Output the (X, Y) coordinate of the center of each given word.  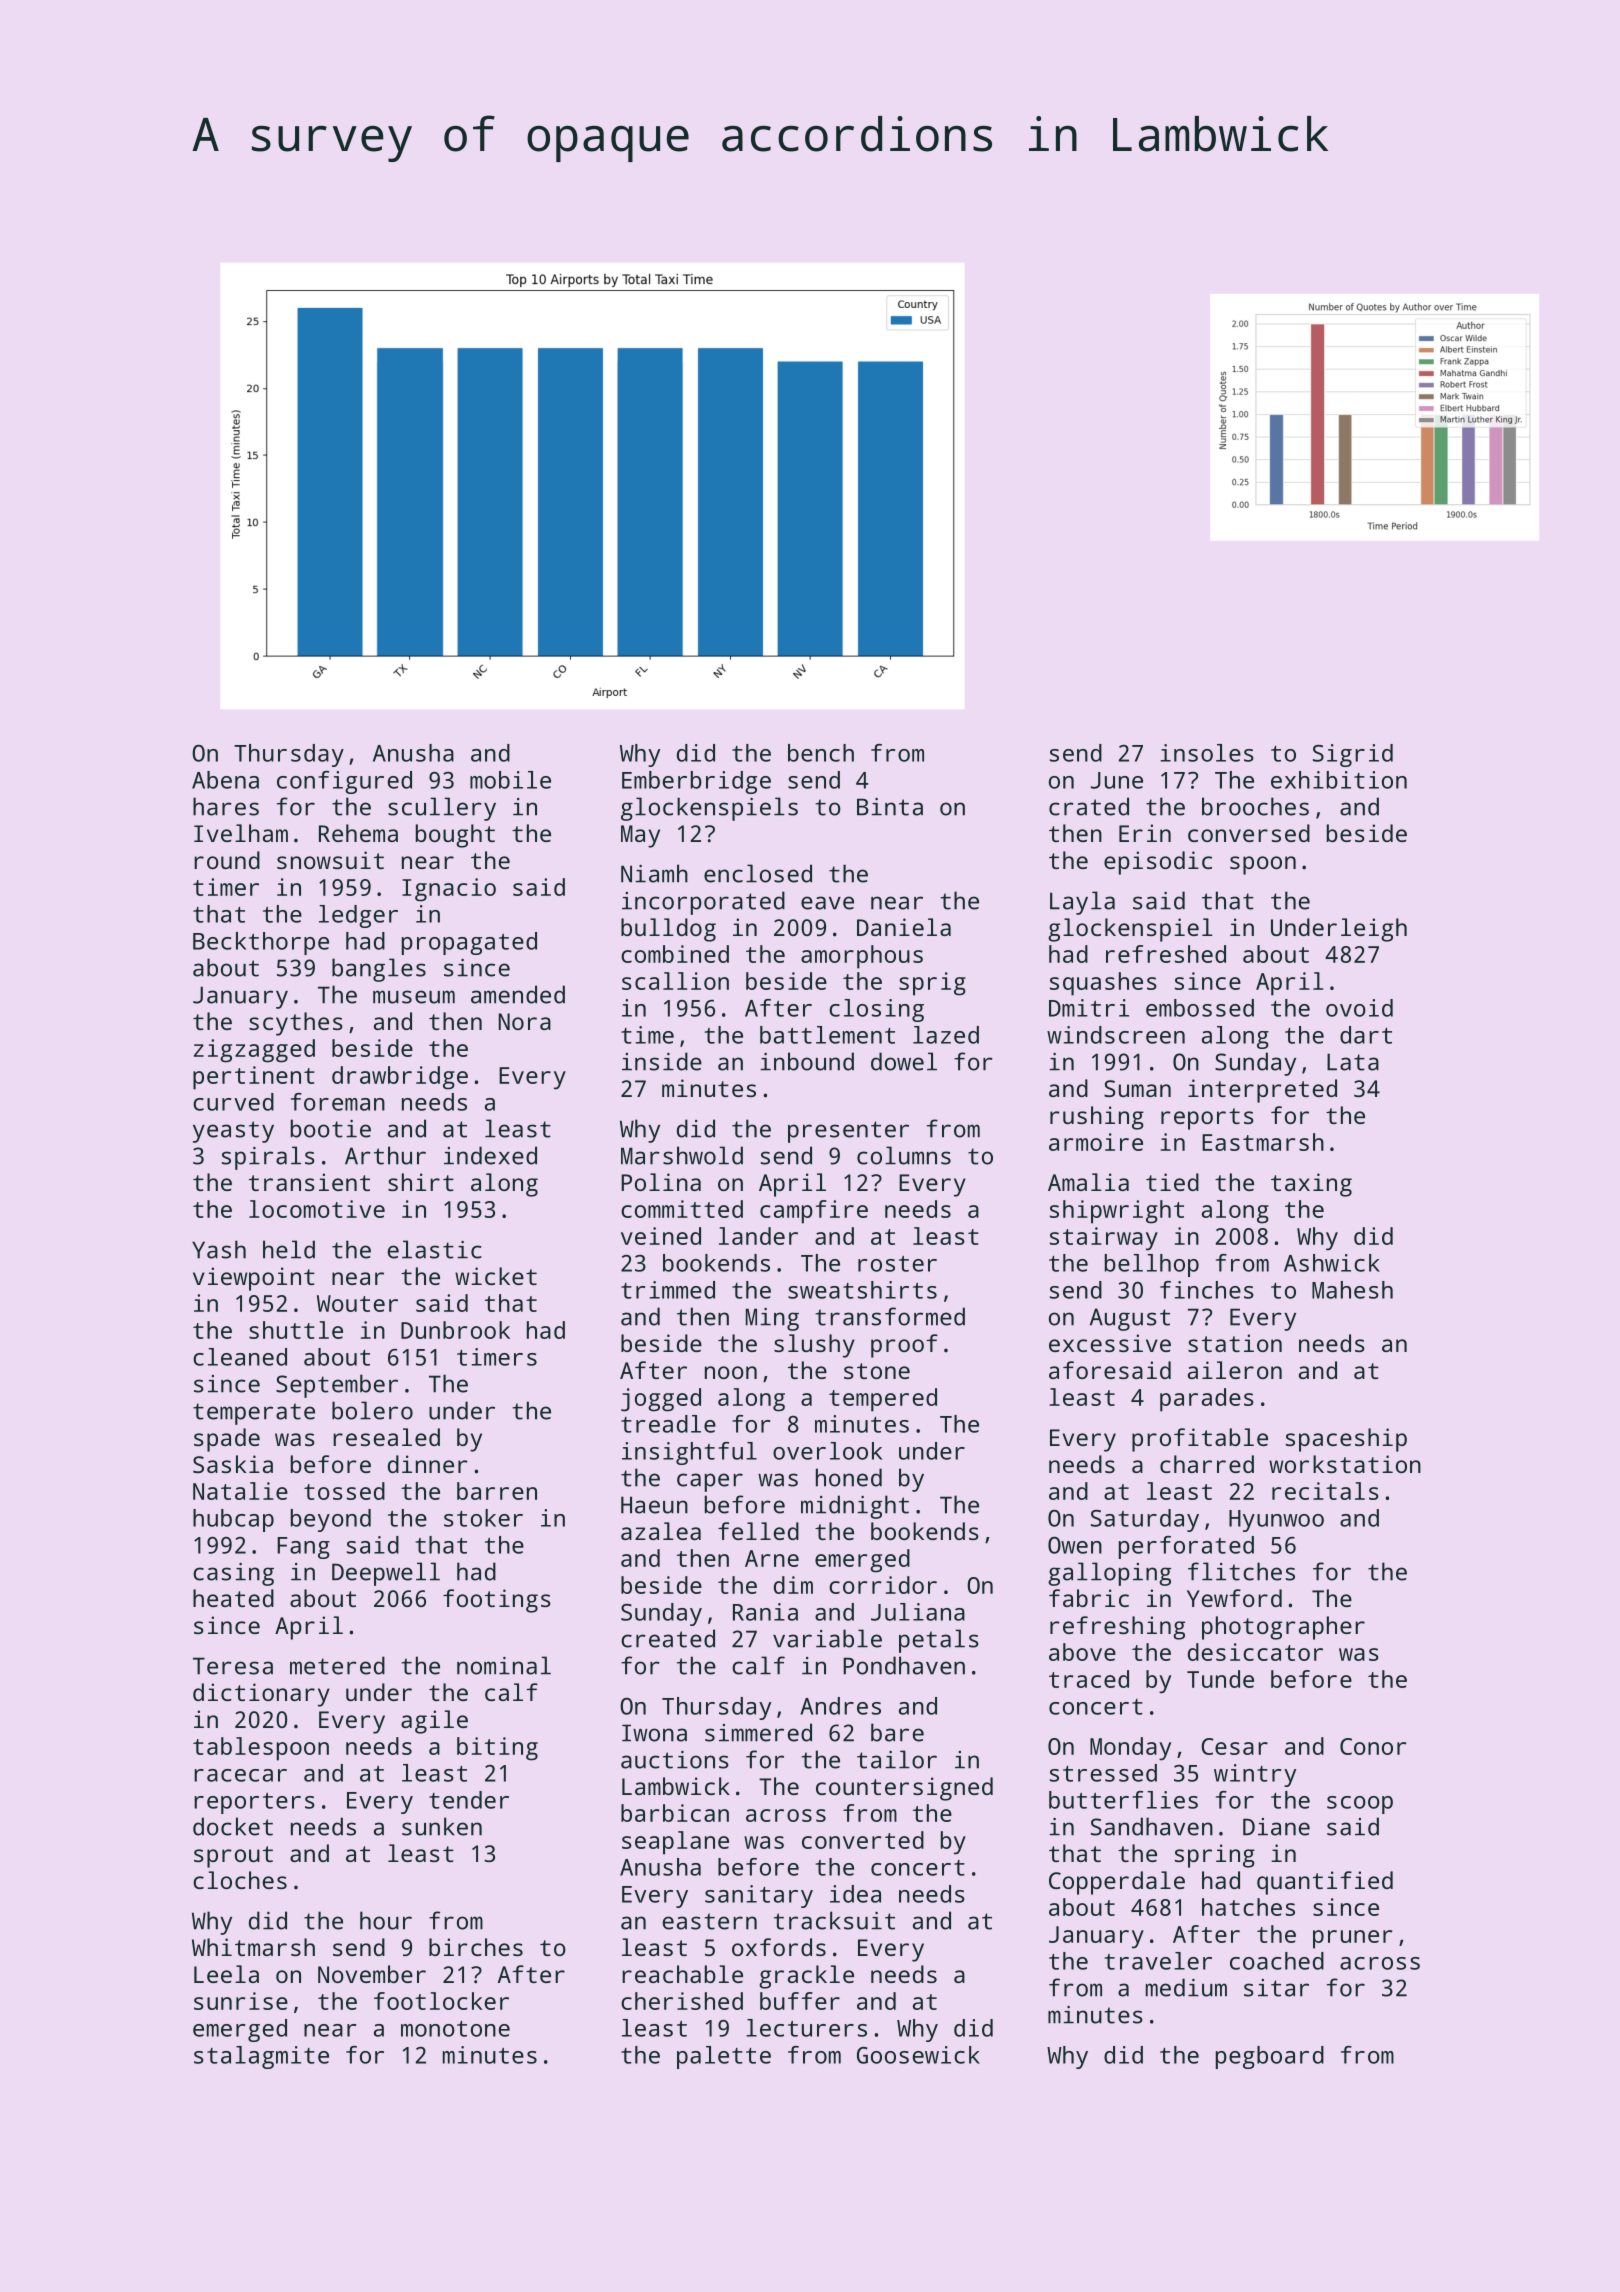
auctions (675, 1760)
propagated (469, 943)
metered (337, 1665)
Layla (1082, 903)
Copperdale (1117, 1883)
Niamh (654, 873)
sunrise (241, 2001)
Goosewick (918, 2055)
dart (1366, 1035)
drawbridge (400, 1078)
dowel (904, 1061)
